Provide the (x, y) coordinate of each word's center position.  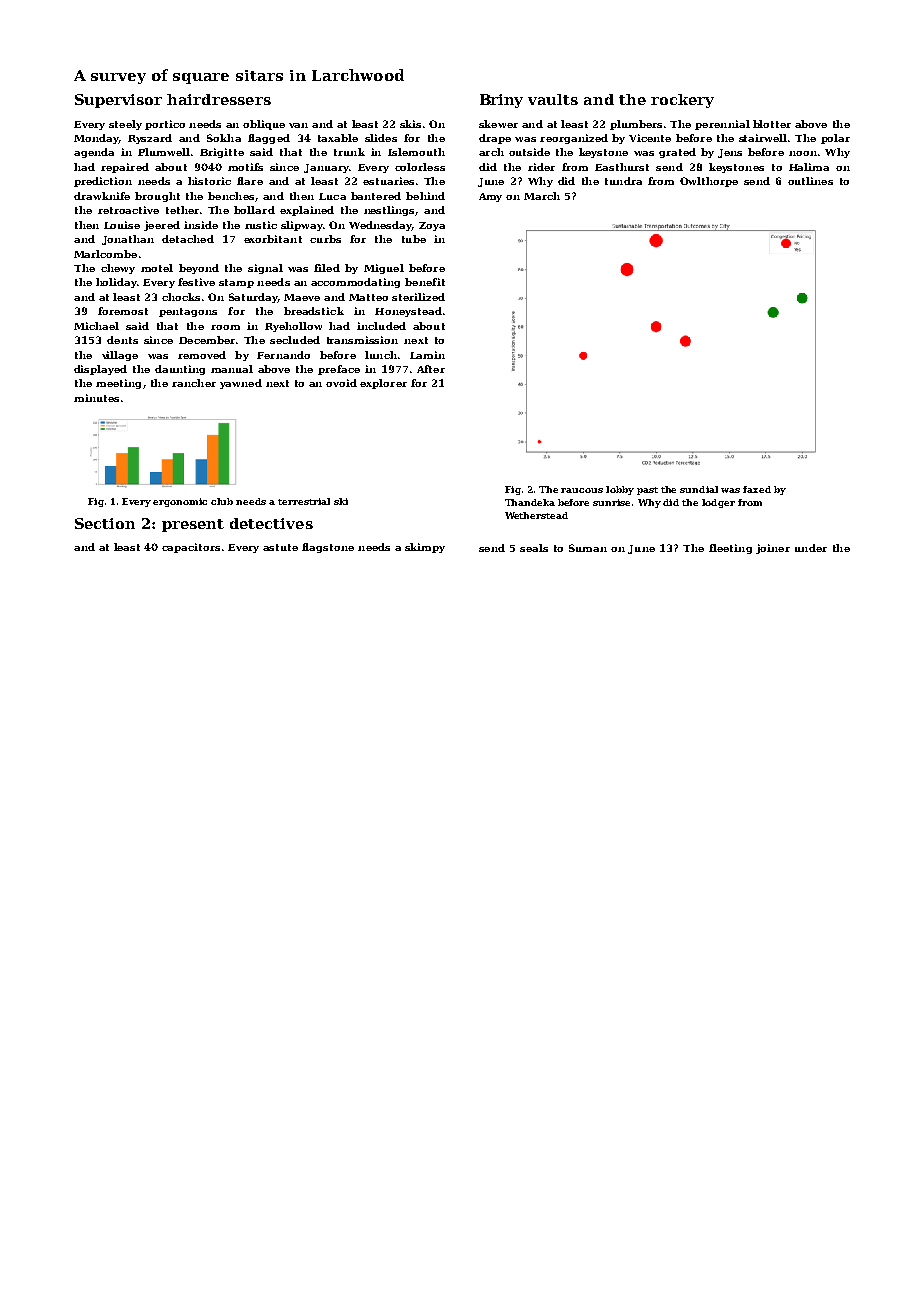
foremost (123, 311)
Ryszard (150, 139)
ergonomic (180, 502)
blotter (772, 124)
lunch (381, 355)
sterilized (418, 297)
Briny (501, 101)
